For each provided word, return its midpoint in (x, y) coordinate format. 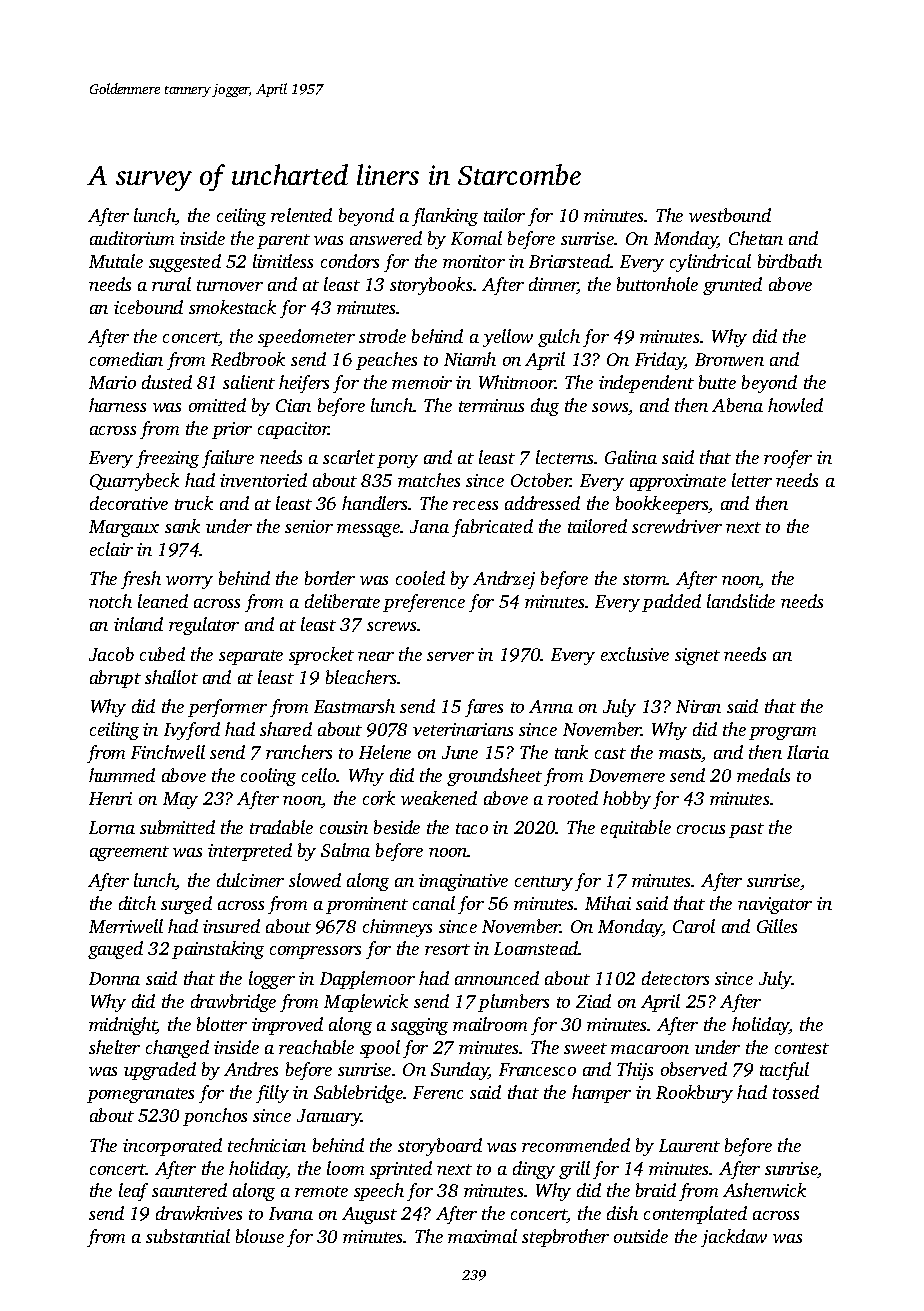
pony (397, 461)
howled (795, 405)
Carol (694, 926)
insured (231, 926)
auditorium (132, 238)
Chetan (756, 238)
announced (497, 978)
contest (802, 1048)
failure (228, 459)
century (544, 883)
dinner (553, 285)
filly (272, 1094)
